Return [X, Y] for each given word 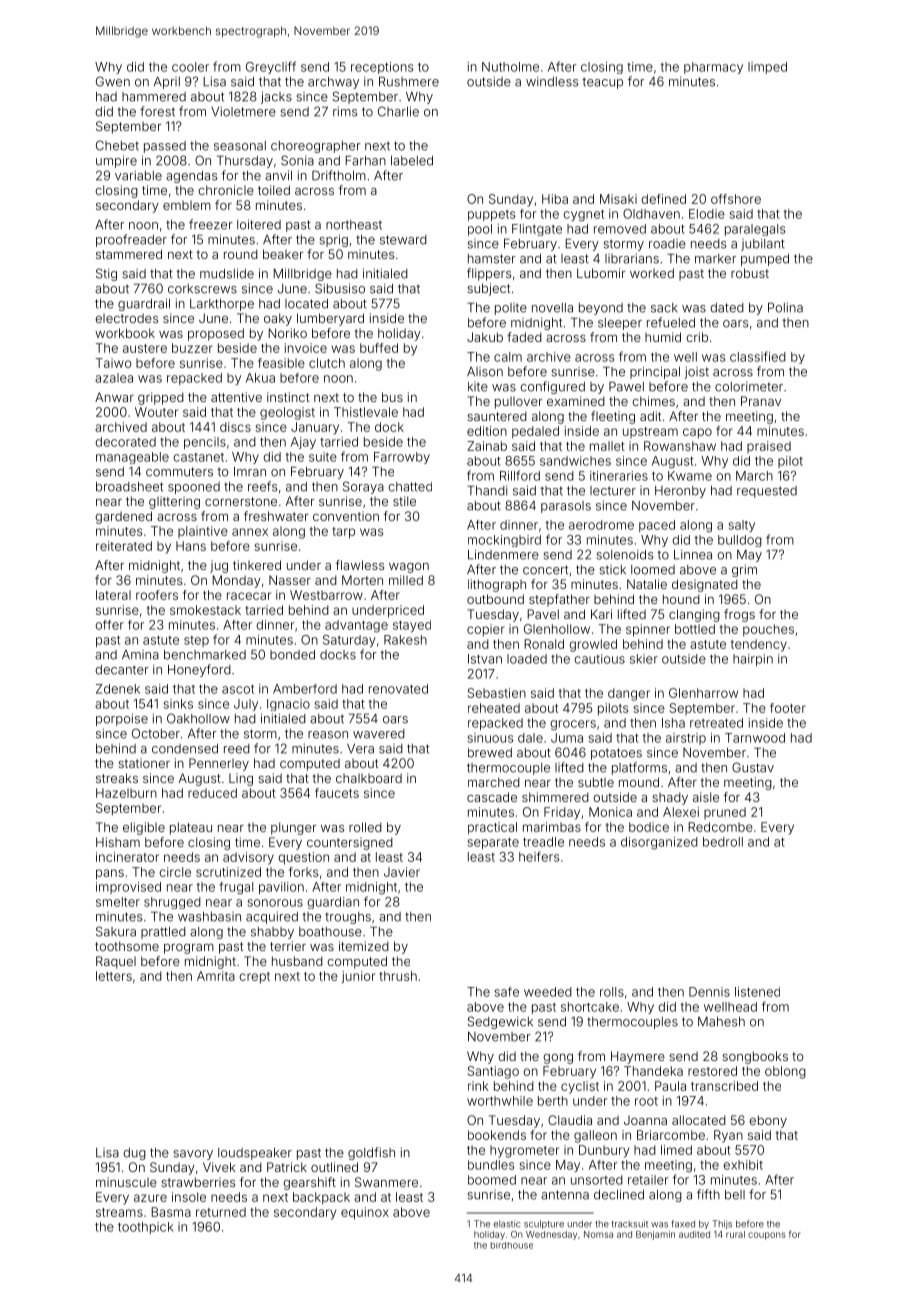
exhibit [743, 1165]
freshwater [276, 516]
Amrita [216, 976]
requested [767, 492]
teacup [602, 83]
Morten [362, 580]
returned [221, 1212]
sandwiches [575, 461]
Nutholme [510, 67]
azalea [114, 378]
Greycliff [271, 67]
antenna [565, 1195]
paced [657, 526]
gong [558, 1059]
